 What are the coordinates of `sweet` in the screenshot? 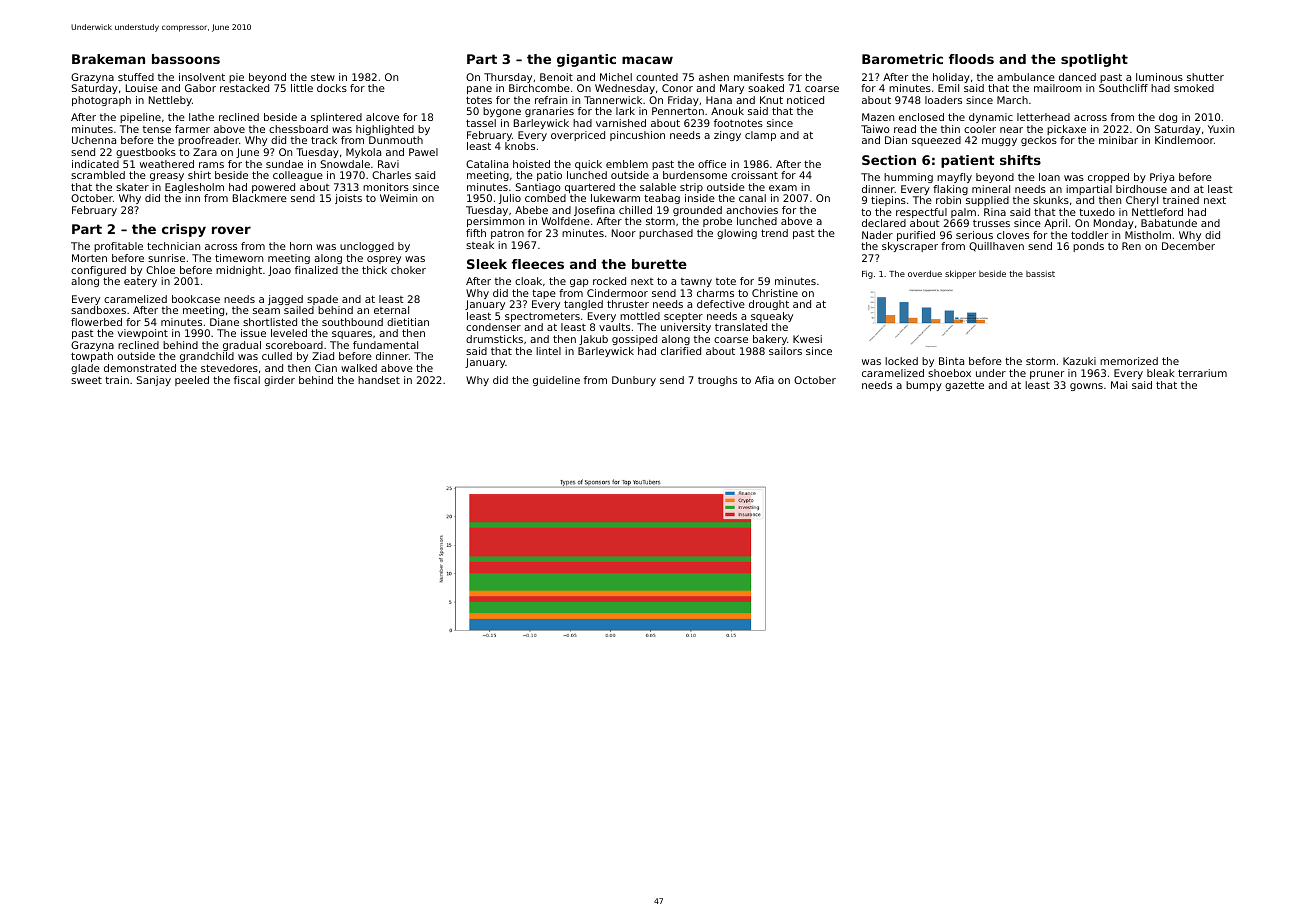 It's located at (86, 380).
